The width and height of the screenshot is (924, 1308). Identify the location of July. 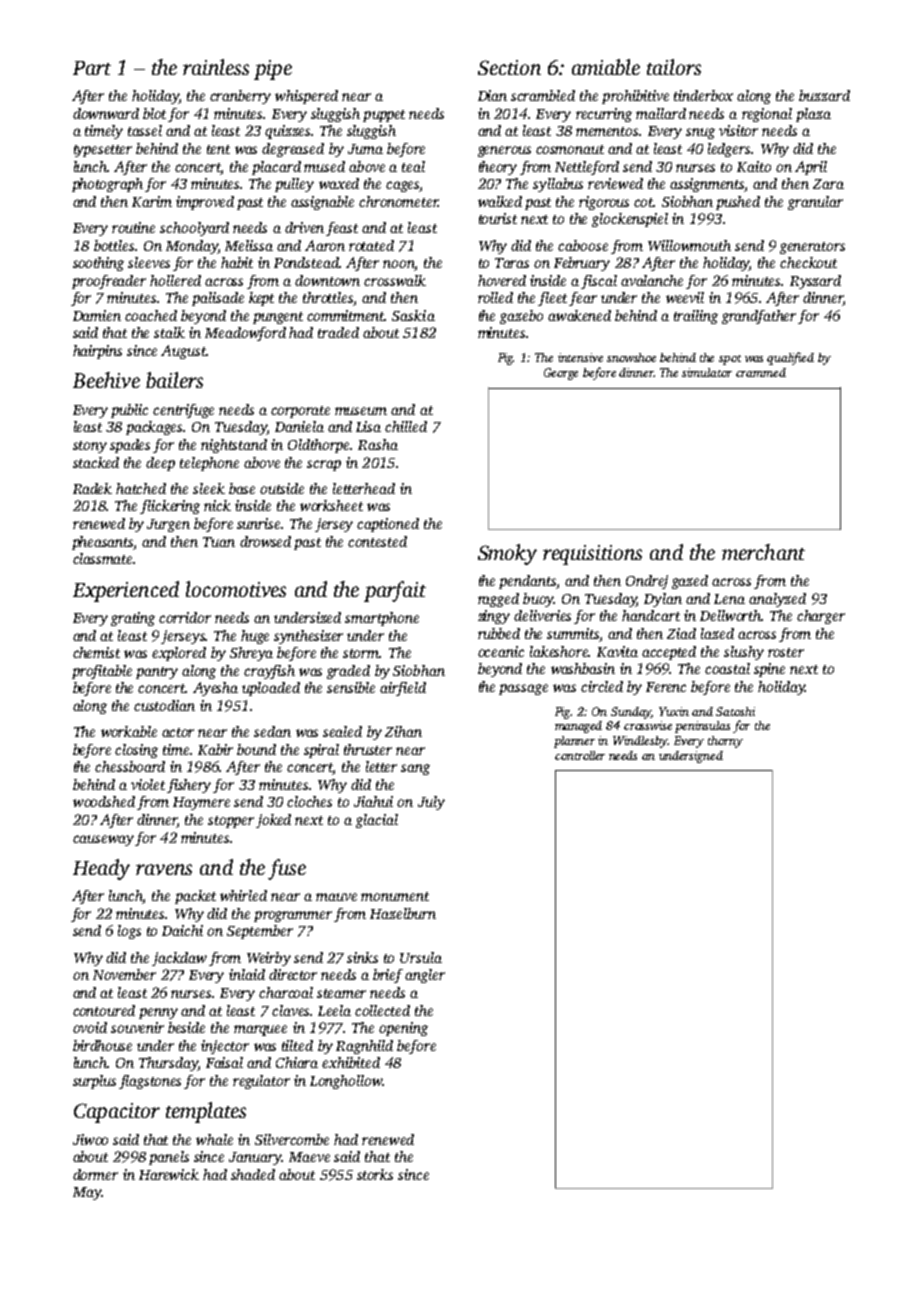
(431, 803).
